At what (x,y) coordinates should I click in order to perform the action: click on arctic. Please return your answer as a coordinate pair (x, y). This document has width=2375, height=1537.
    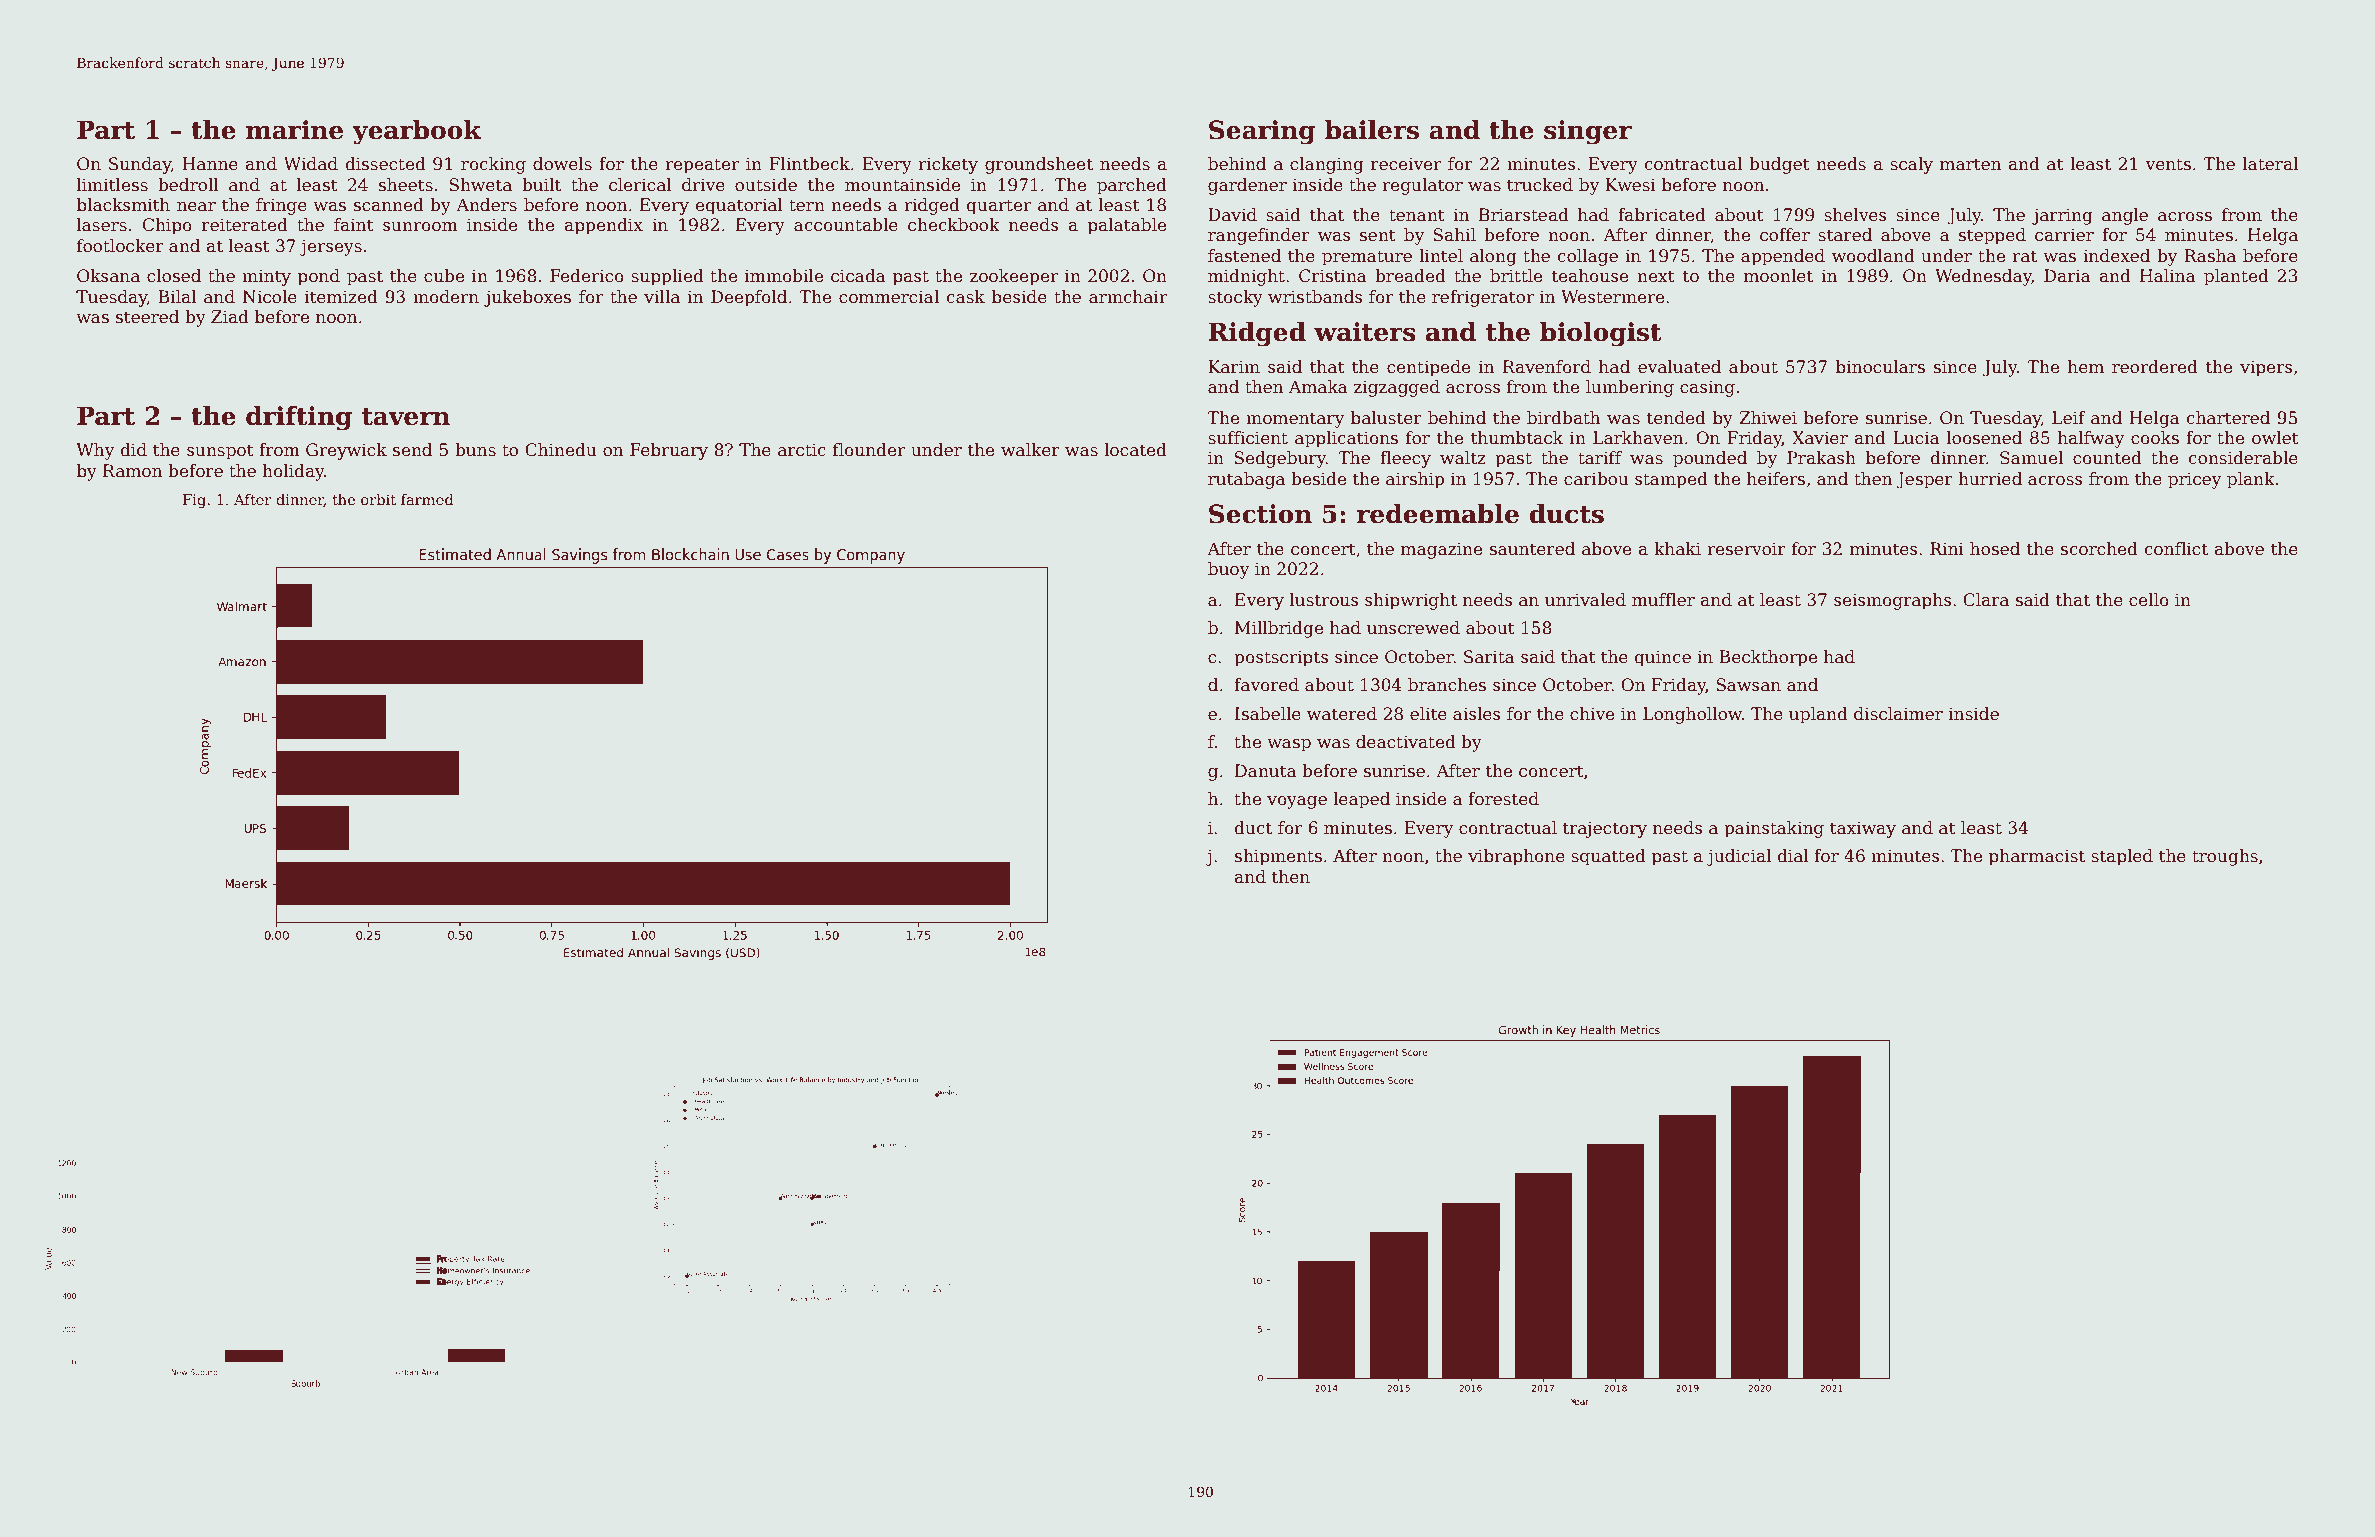
    Looking at the image, I should click on (802, 450).
